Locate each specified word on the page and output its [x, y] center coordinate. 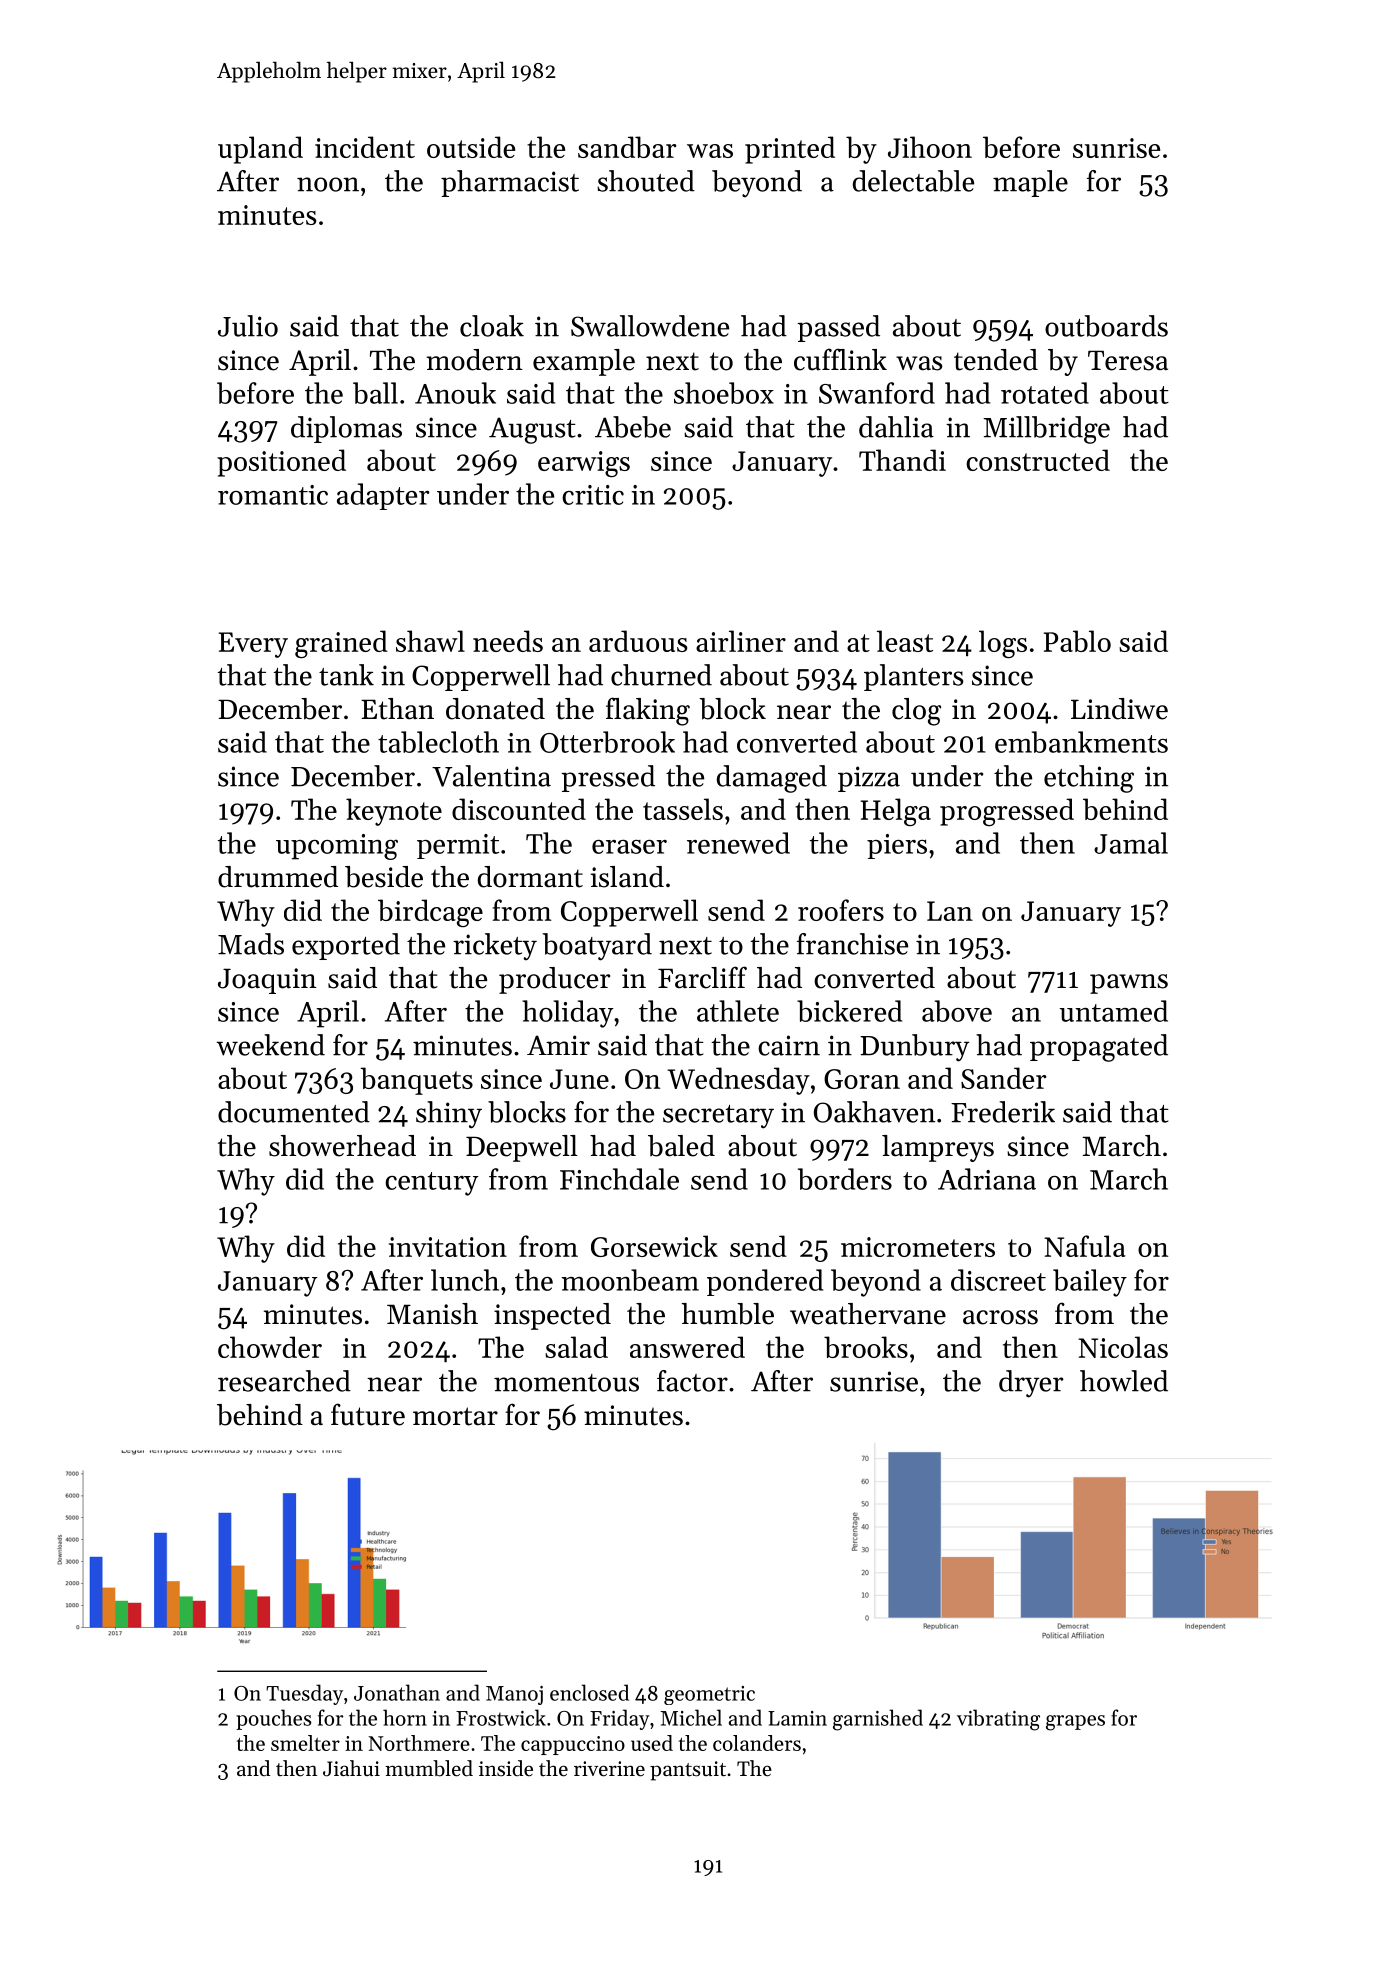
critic [593, 495]
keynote [394, 812]
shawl [430, 641]
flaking [648, 711]
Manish [432, 1314]
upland [260, 150]
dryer [1031, 1384]
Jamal [1131, 843]
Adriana [987, 1179]
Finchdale [619, 1179]
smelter [305, 1743]
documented [294, 1112]
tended [996, 360]
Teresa [1128, 360]
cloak [492, 326]
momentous [566, 1383]
